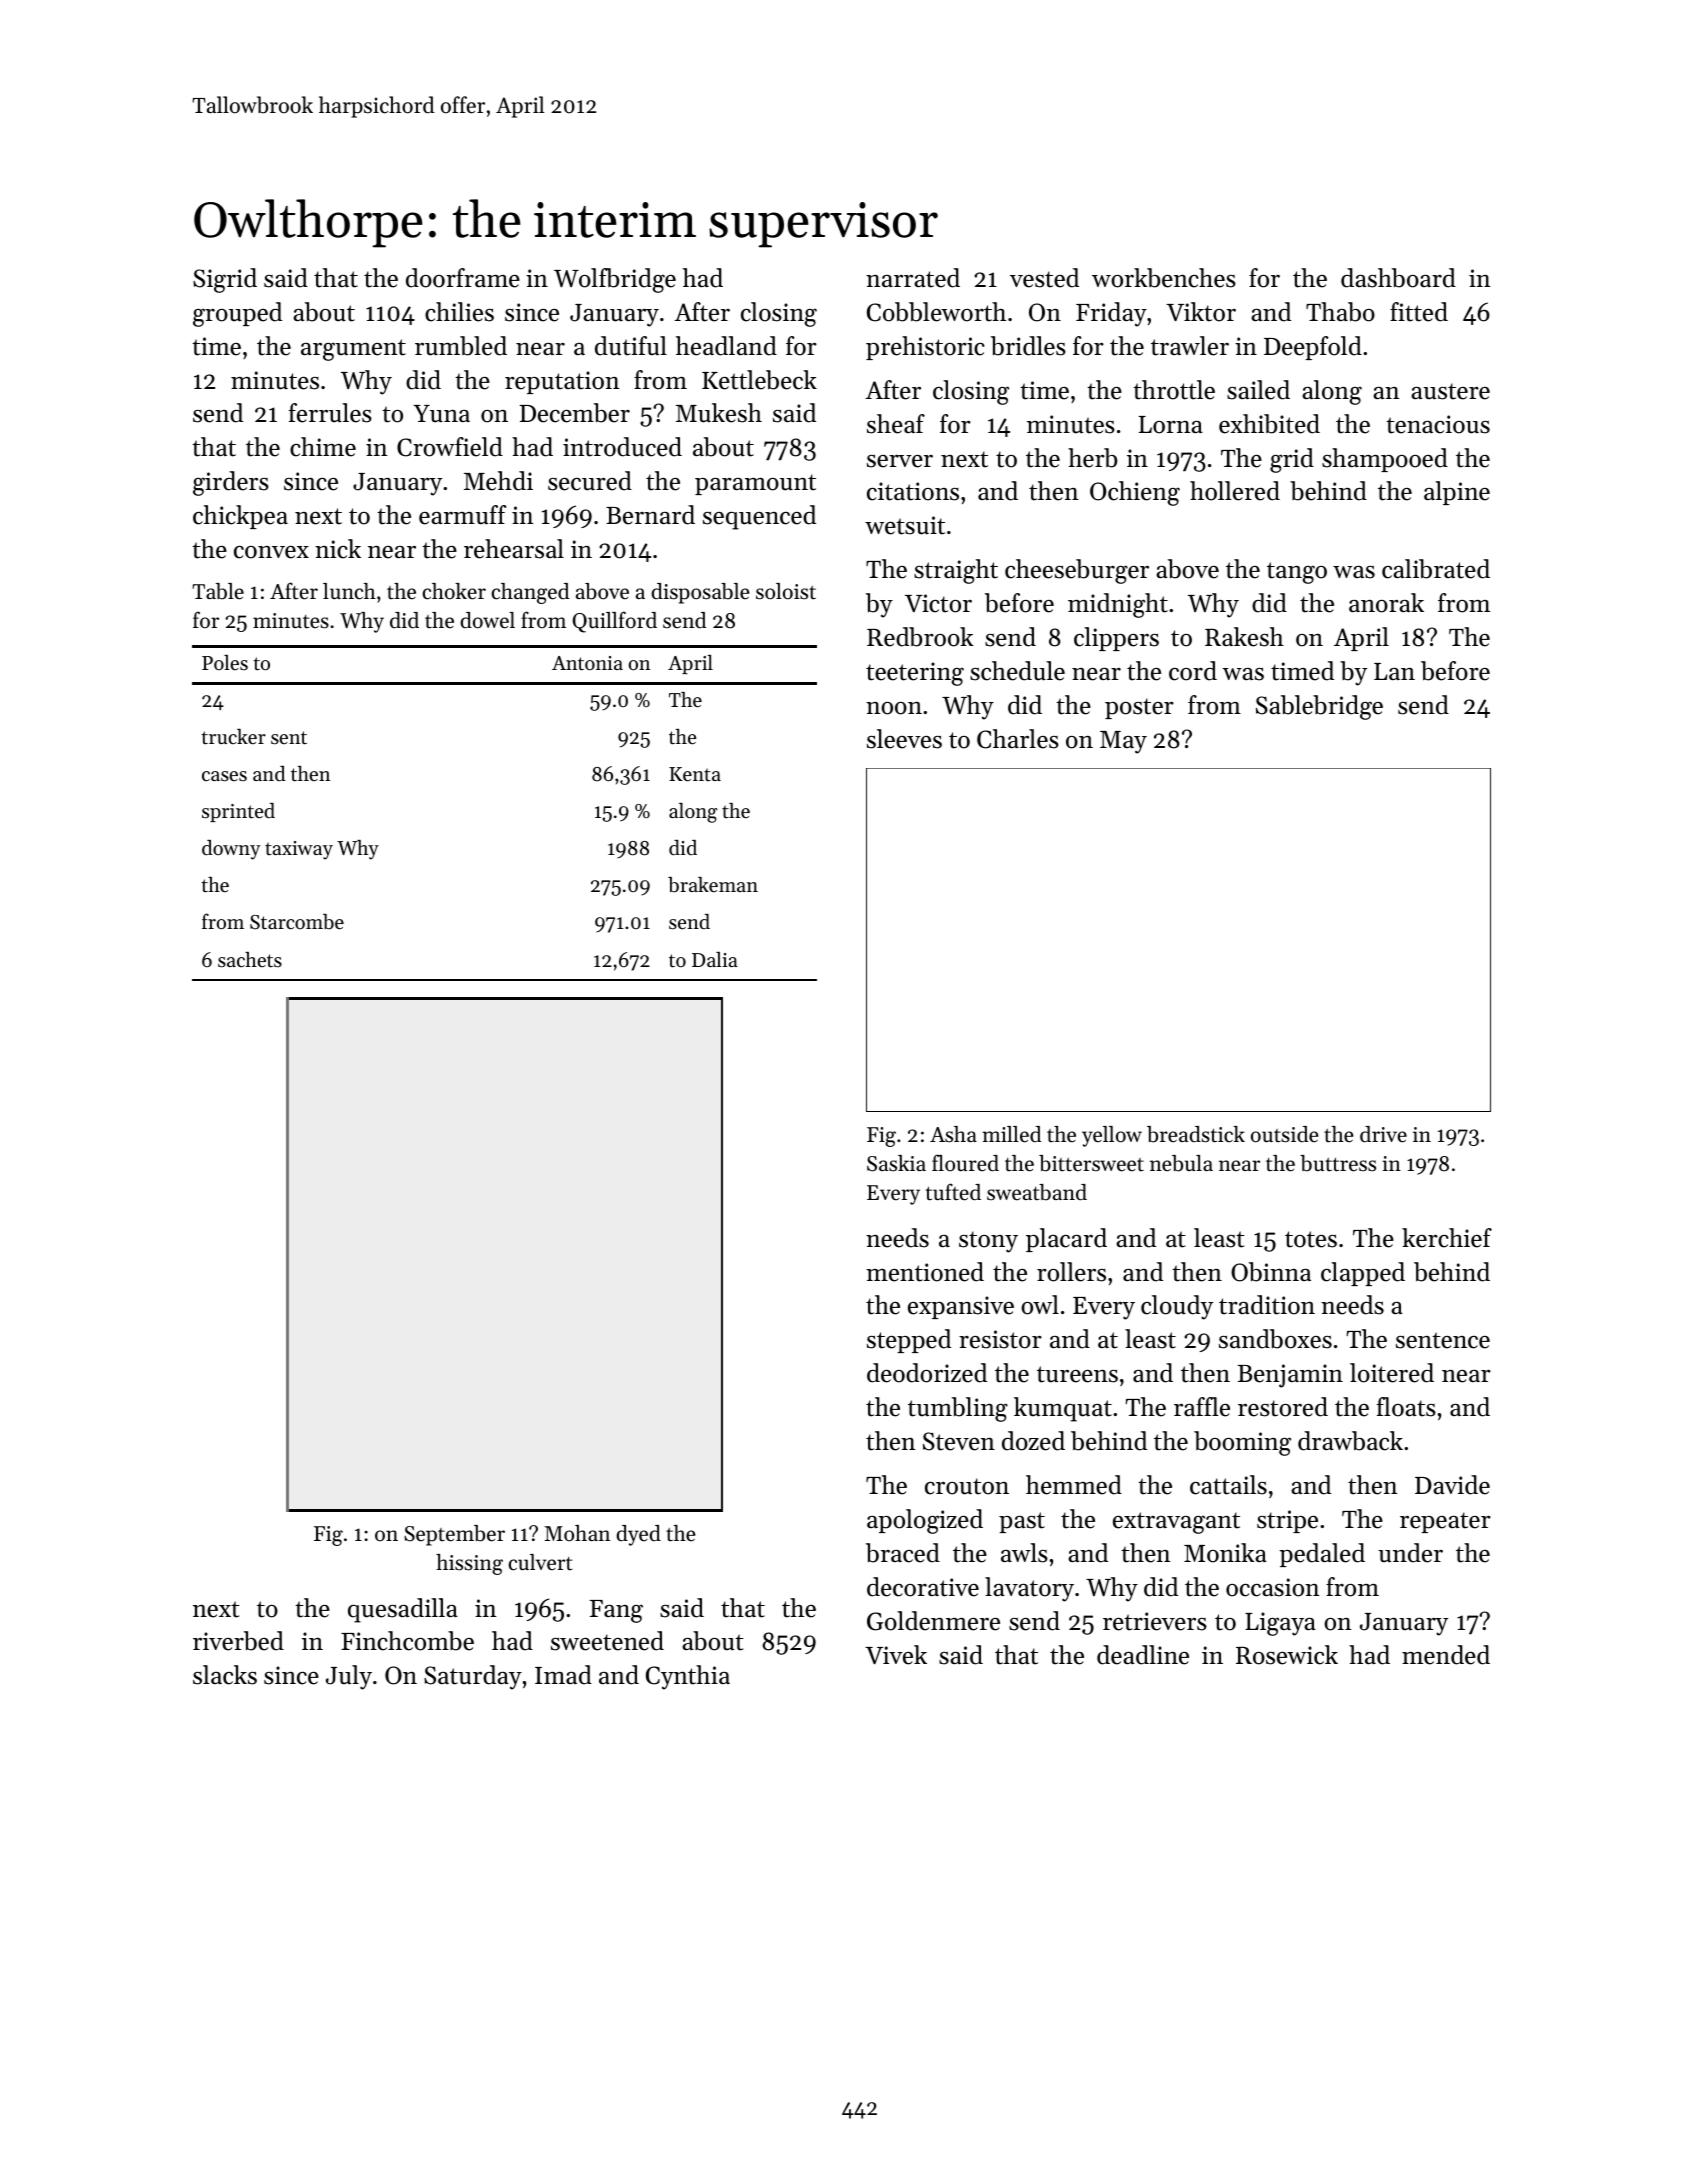  What do you see at coordinates (498, 481) in the screenshot?
I see `Mehdi` at bounding box center [498, 481].
